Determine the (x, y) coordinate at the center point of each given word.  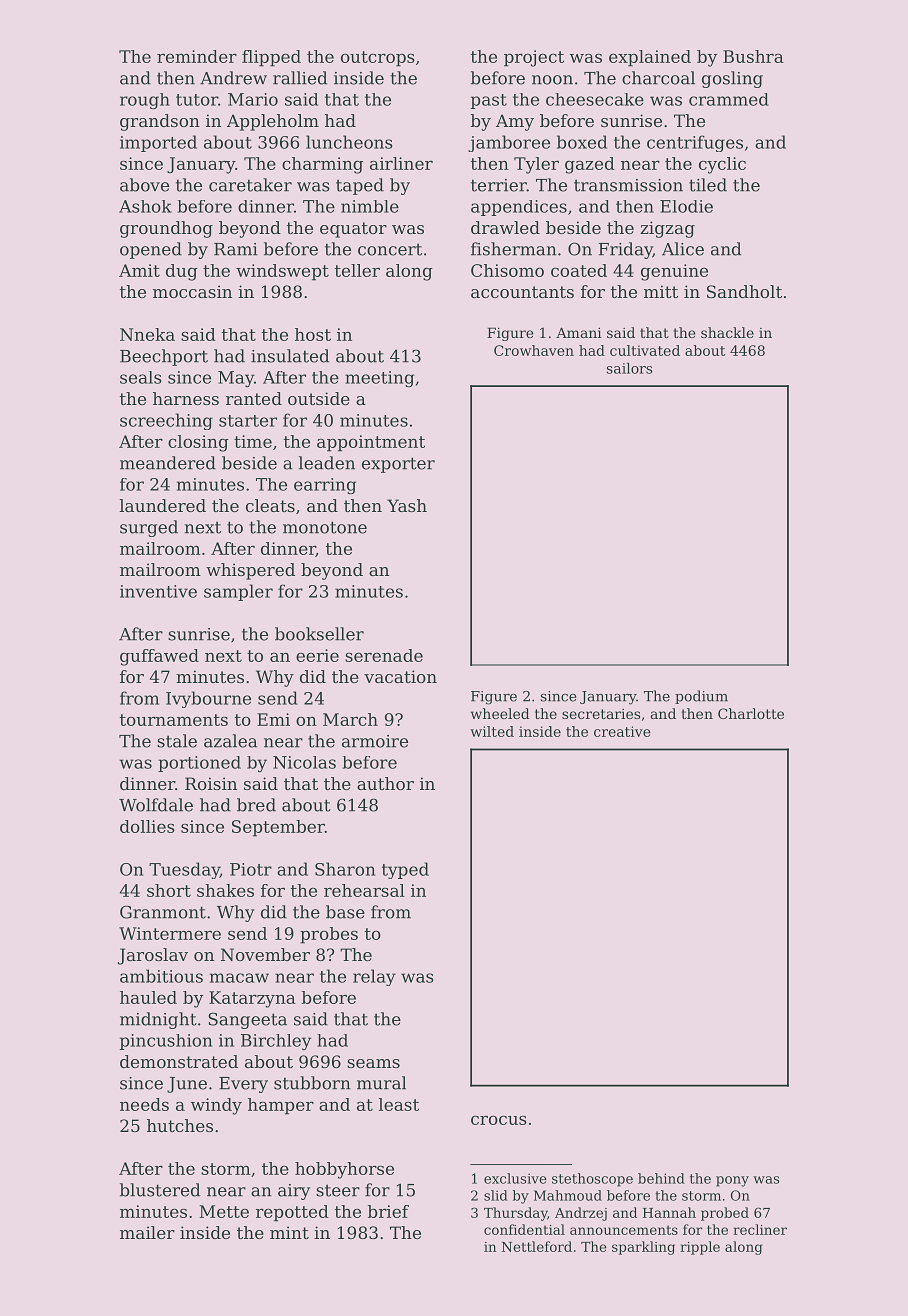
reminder (197, 56)
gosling (732, 79)
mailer (147, 1232)
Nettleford (537, 1246)
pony (732, 1181)
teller (357, 270)
